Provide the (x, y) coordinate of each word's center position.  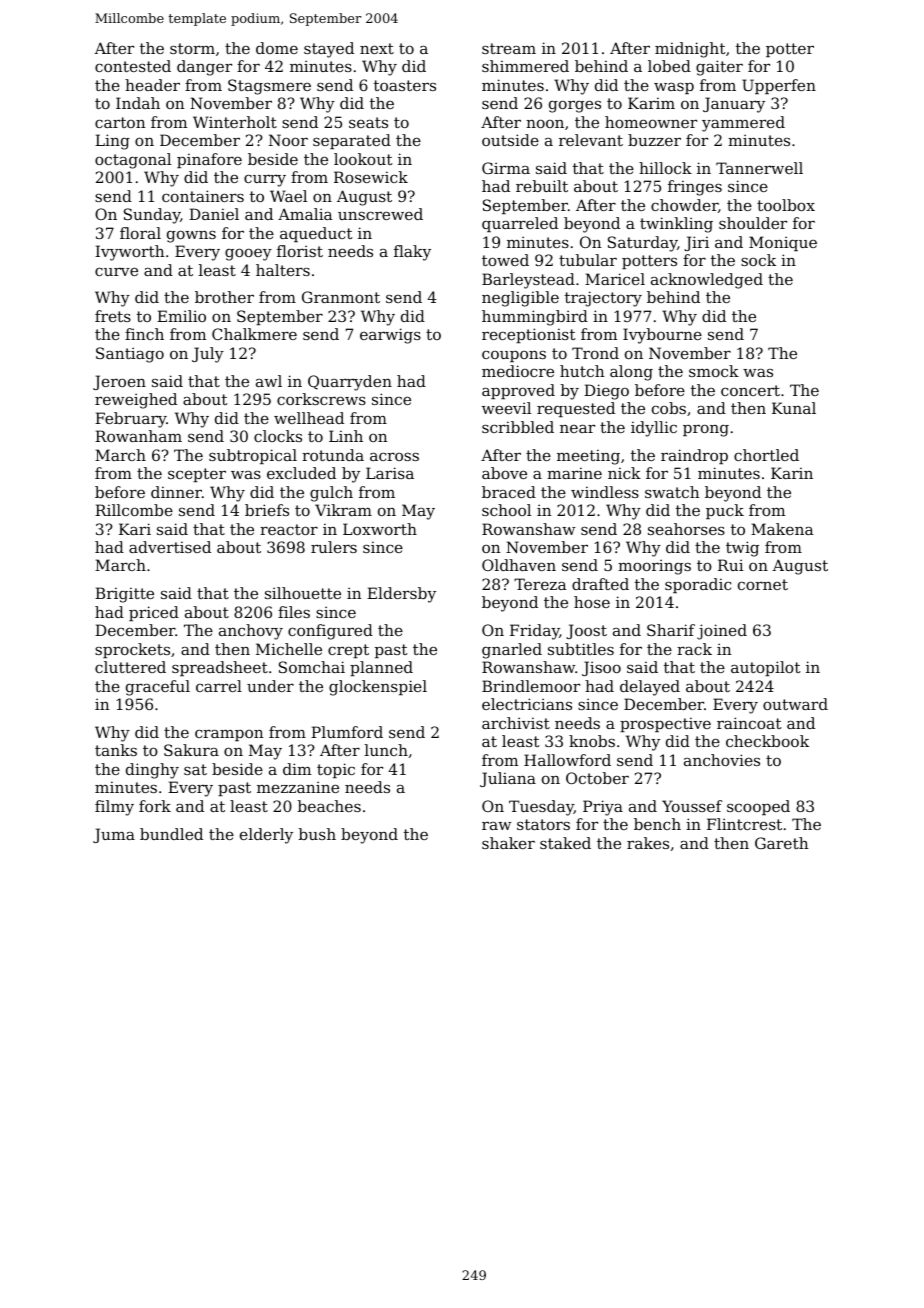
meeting (588, 457)
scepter (197, 475)
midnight (690, 50)
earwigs (390, 336)
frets (113, 316)
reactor (289, 529)
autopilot (766, 668)
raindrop (694, 456)
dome (277, 48)
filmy (114, 808)
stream (509, 48)
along (631, 373)
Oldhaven (519, 565)
